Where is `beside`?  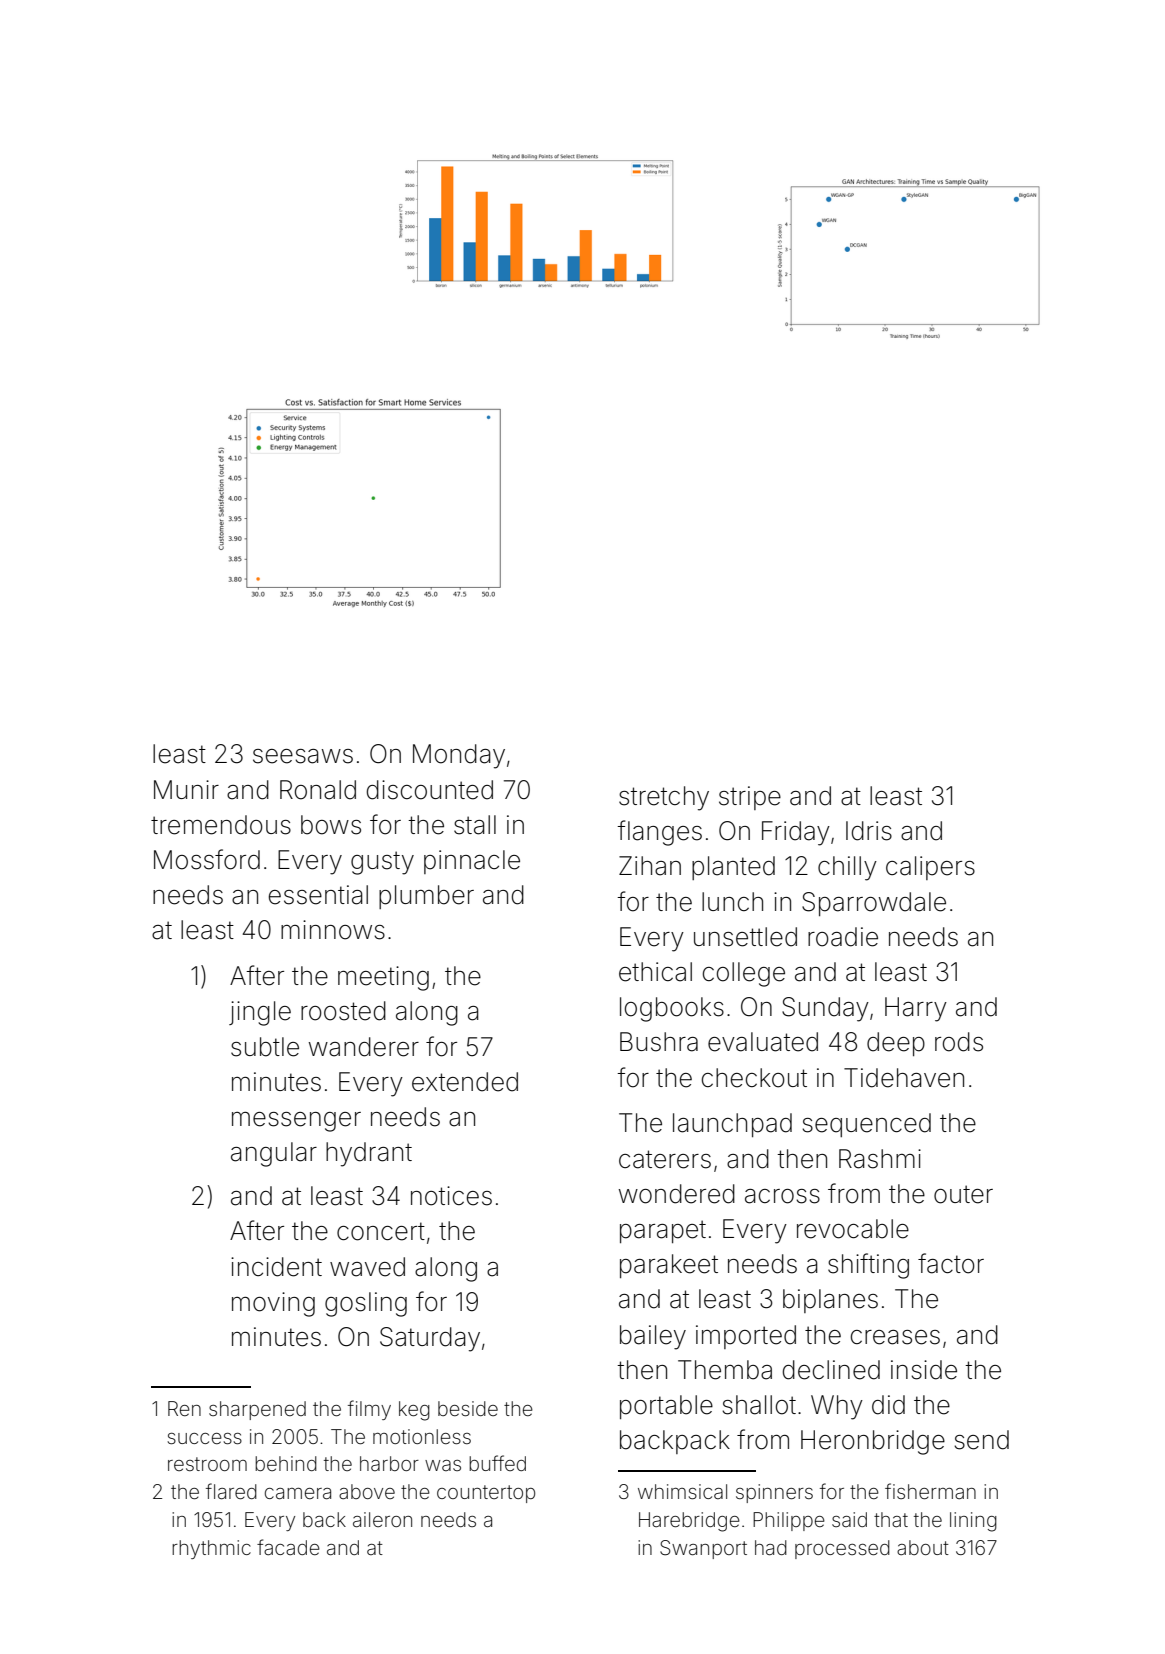 beside is located at coordinates (468, 1408).
